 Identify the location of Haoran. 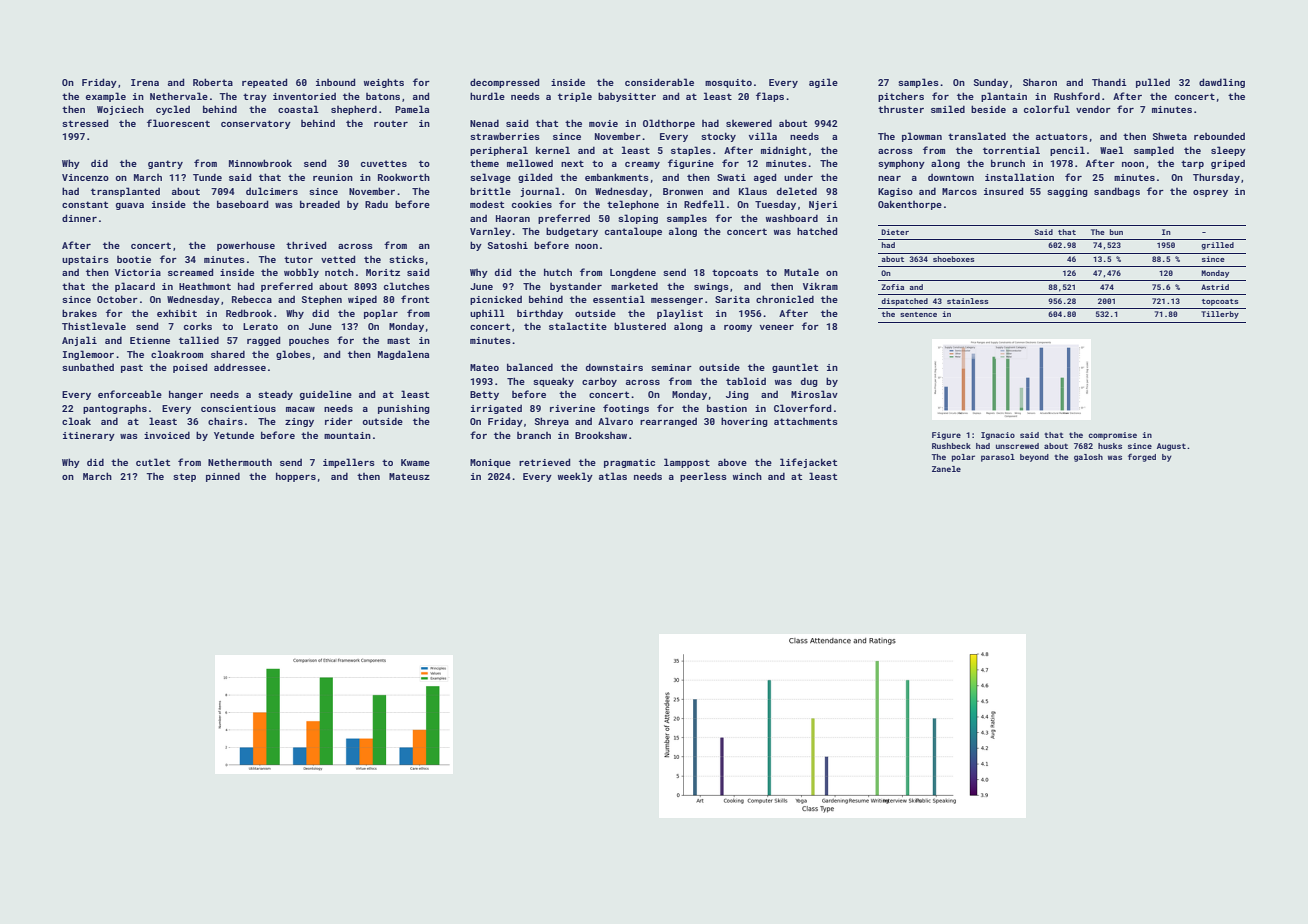
(513, 218).
